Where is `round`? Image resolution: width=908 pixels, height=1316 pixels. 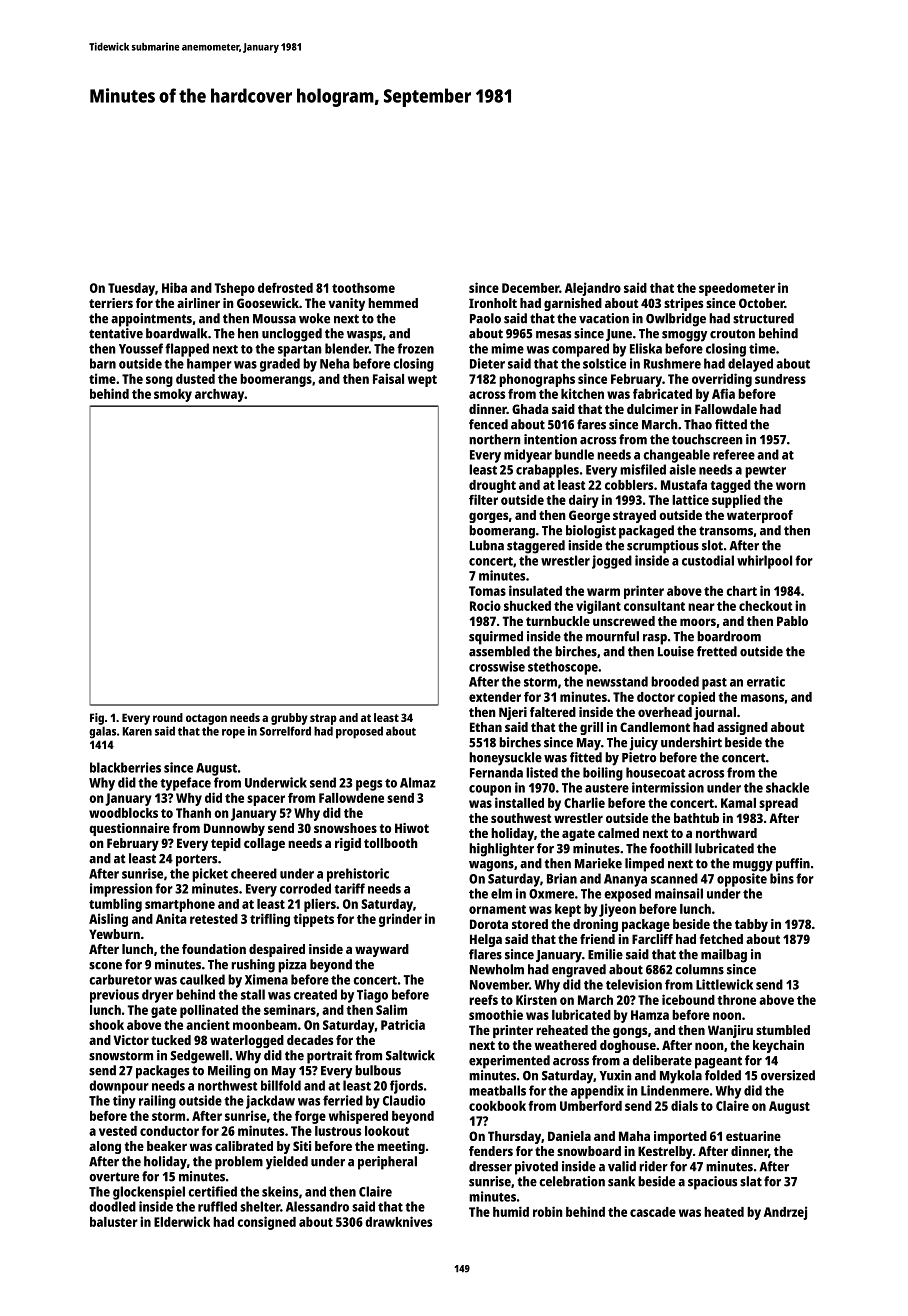
round is located at coordinates (168, 717).
